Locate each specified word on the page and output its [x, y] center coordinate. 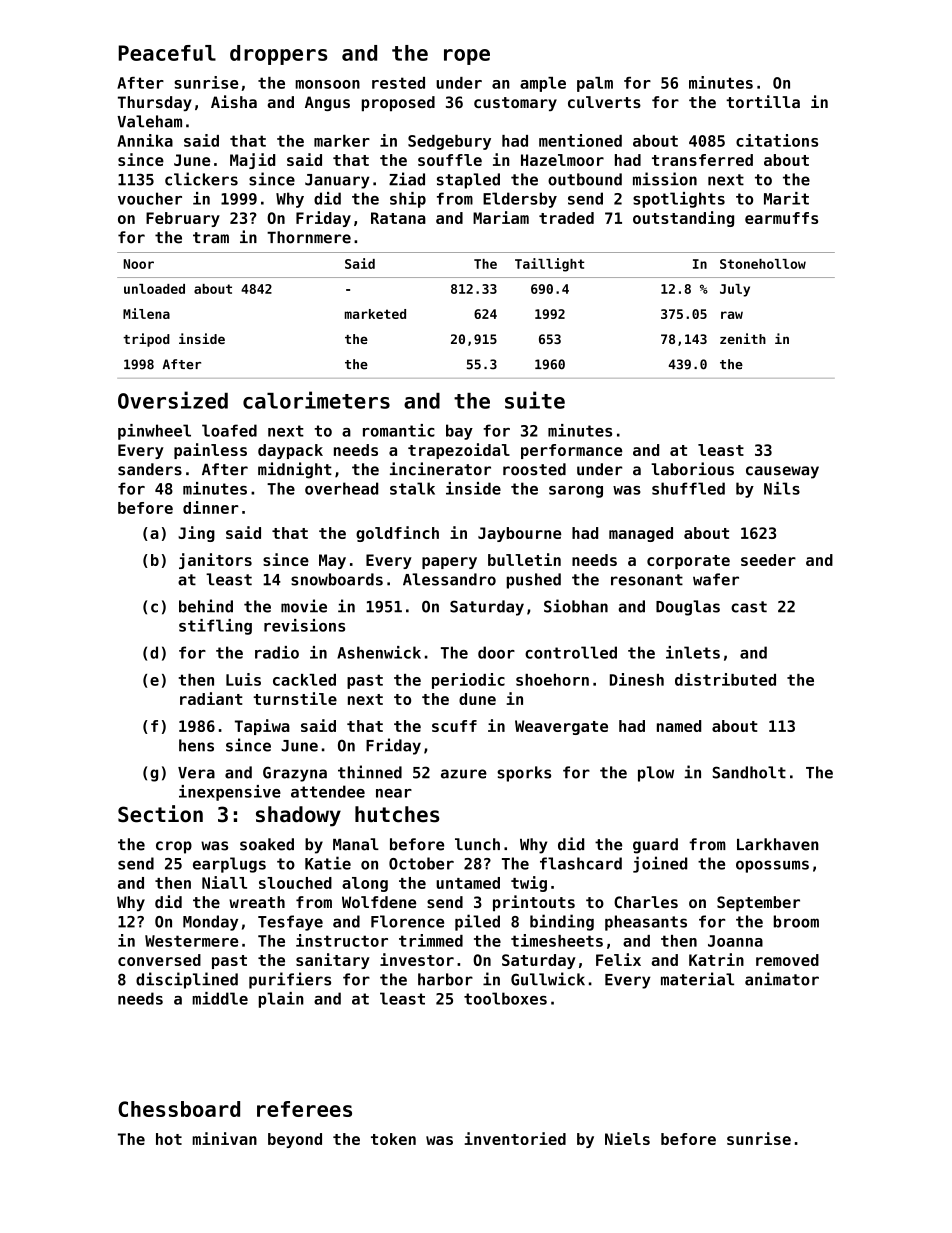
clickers [201, 179]
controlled [571, 652]
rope [467, 57]
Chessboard [179, 1109]
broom [796, 921]
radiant [211, 698]
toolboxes [505, 998]
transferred [702, 160]
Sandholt [749, 772]
